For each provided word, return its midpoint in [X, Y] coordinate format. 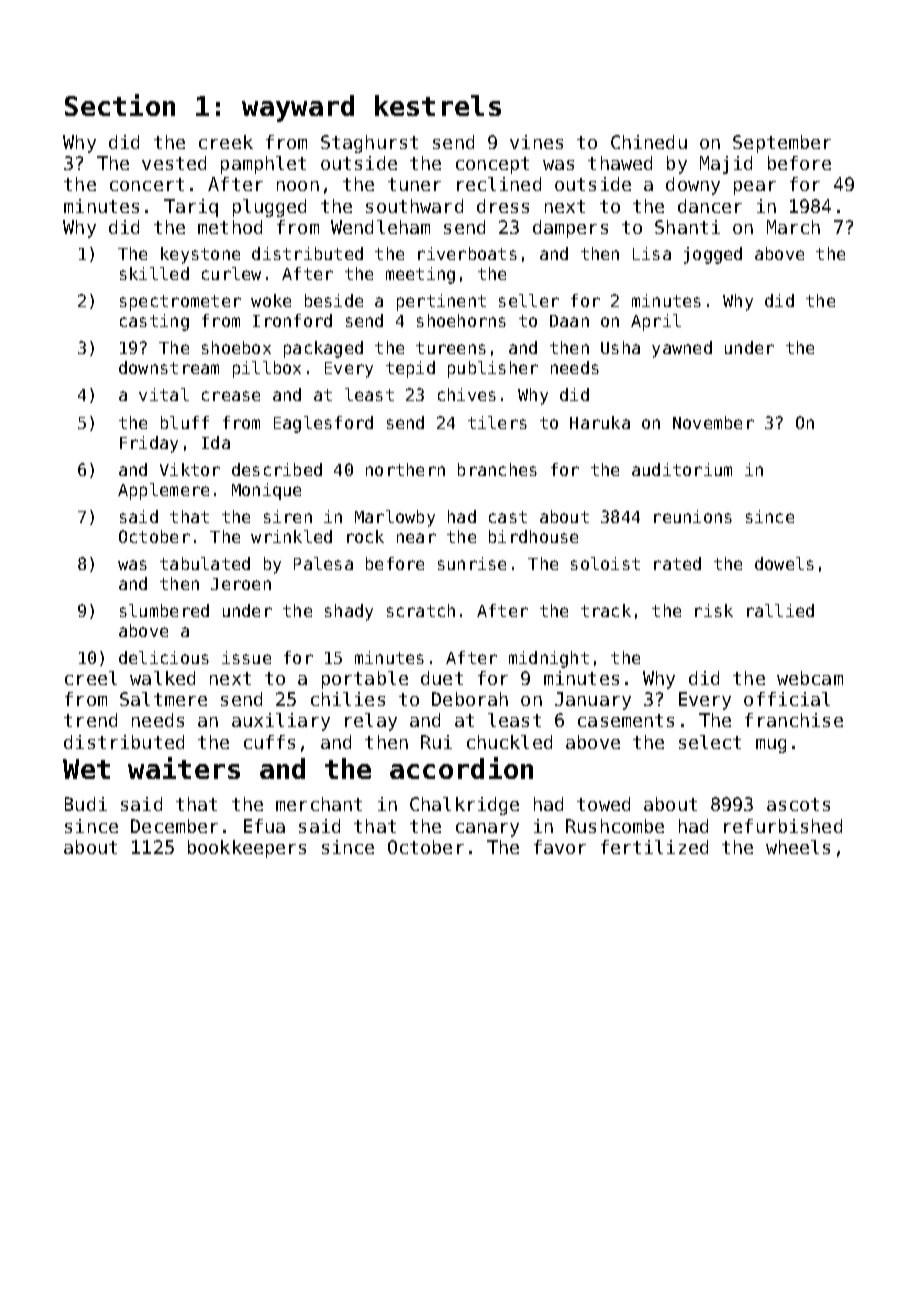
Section [120, 105]
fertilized [654, 847]
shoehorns [461, 320]
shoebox [236, 347]
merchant [319, 804]
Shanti [687, 227]
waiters [184, 768]
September [782, 144]
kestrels [438, 105]
